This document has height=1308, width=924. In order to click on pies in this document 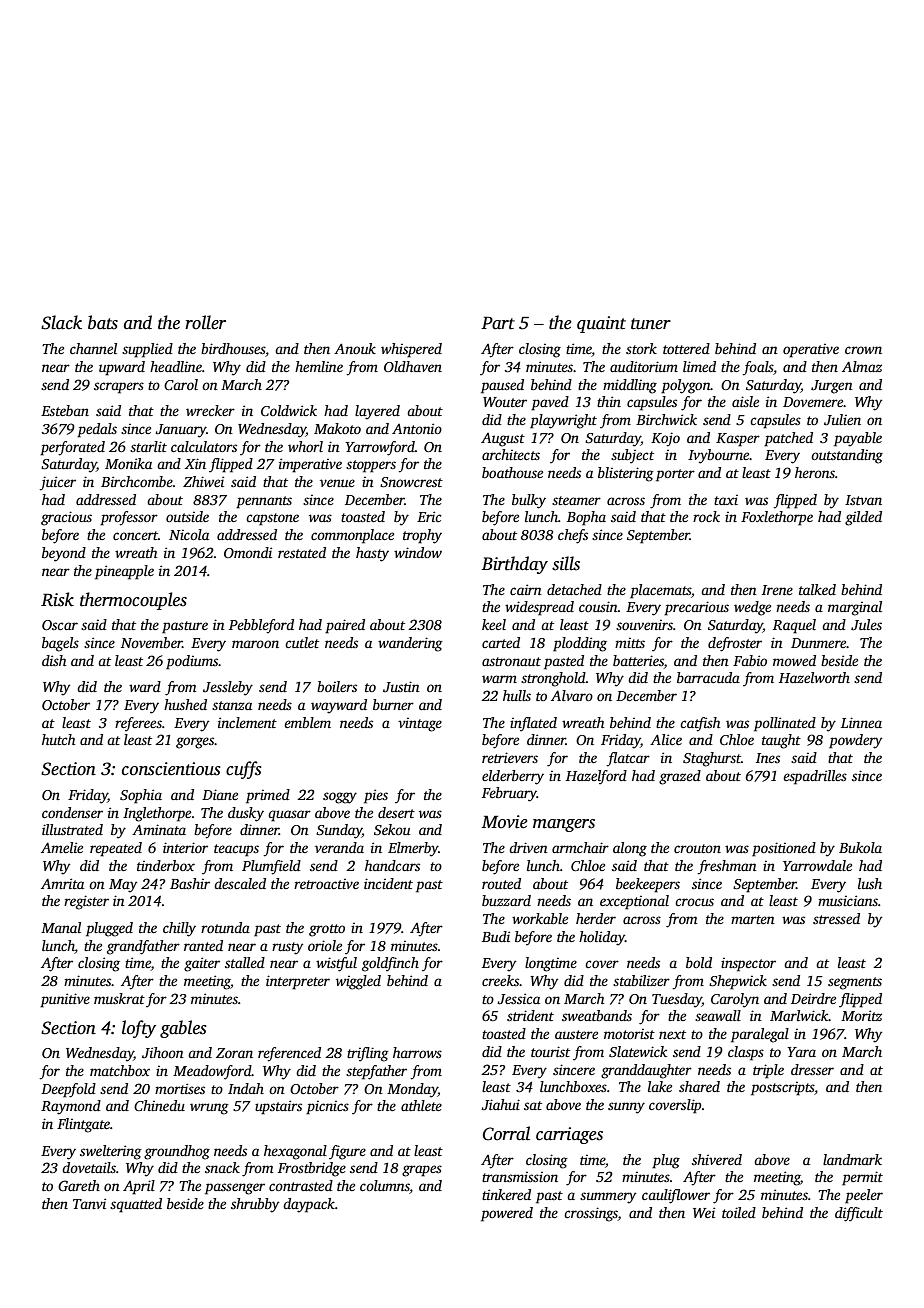, I will do `click(376, 796)`.
